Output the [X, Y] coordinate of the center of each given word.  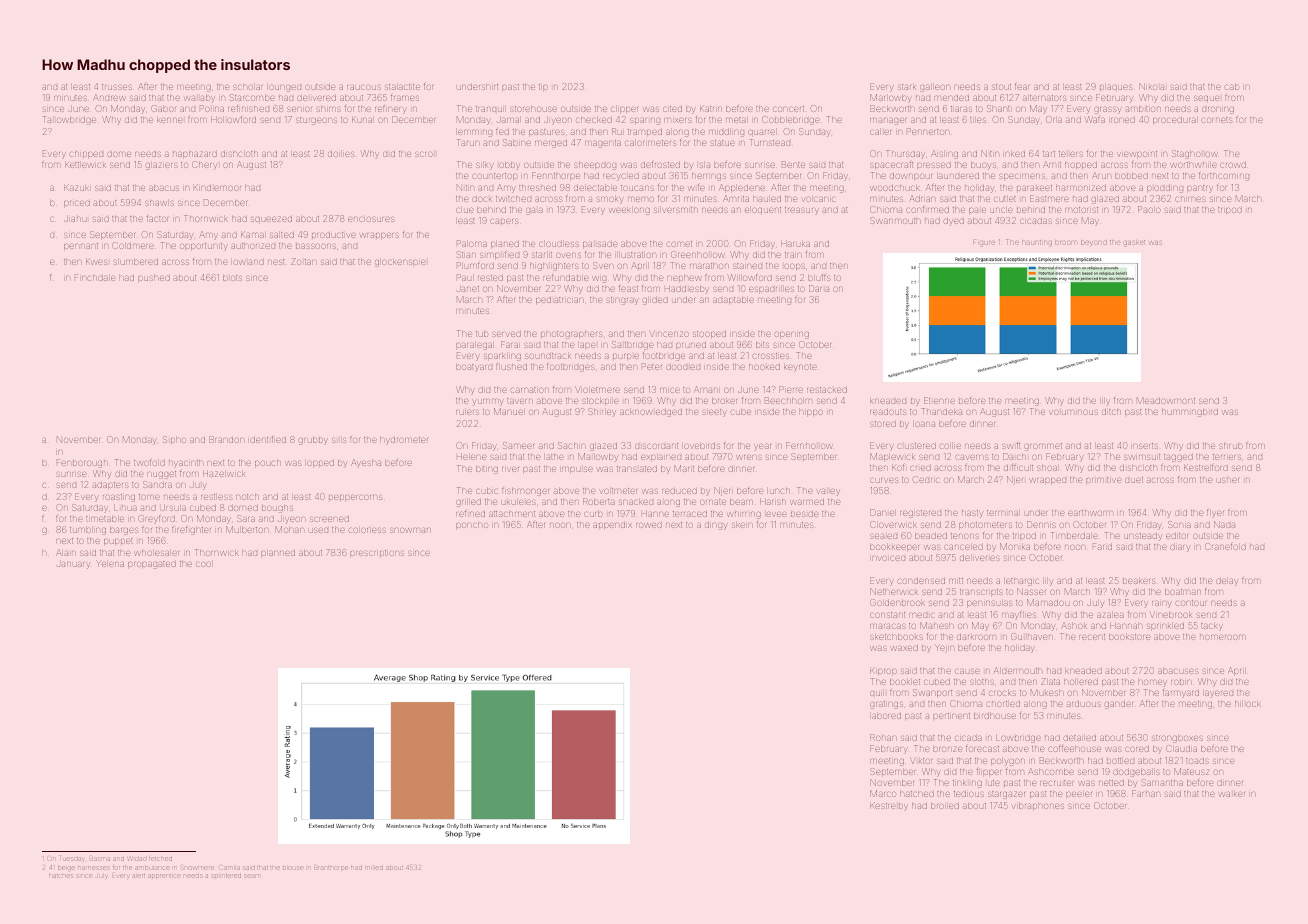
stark [907, 87]
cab [1232, 87]
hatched [917, 794]
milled [374, 868]
